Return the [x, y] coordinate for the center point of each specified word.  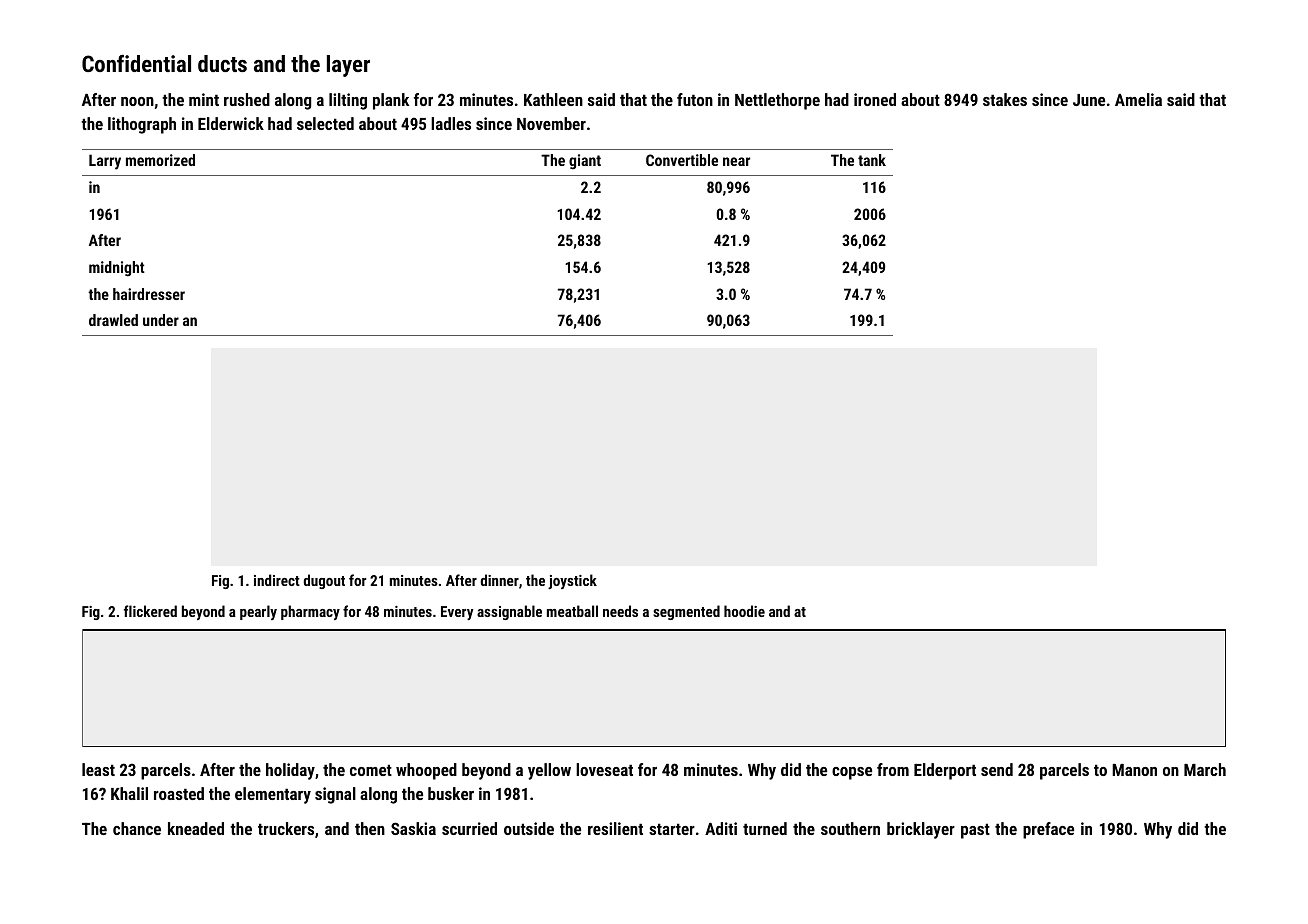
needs [620, 611]
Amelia [1138, 99]
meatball [572, 611]
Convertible [682, 160]
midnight [117, 269]
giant [585, 162]
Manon [1134, 770]
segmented [686, 612]
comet [371, 770]
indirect [277, 580]
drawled [113, 320]
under [161, 320]
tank [872, 160]
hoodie [744, 611]
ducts [222, 63]
